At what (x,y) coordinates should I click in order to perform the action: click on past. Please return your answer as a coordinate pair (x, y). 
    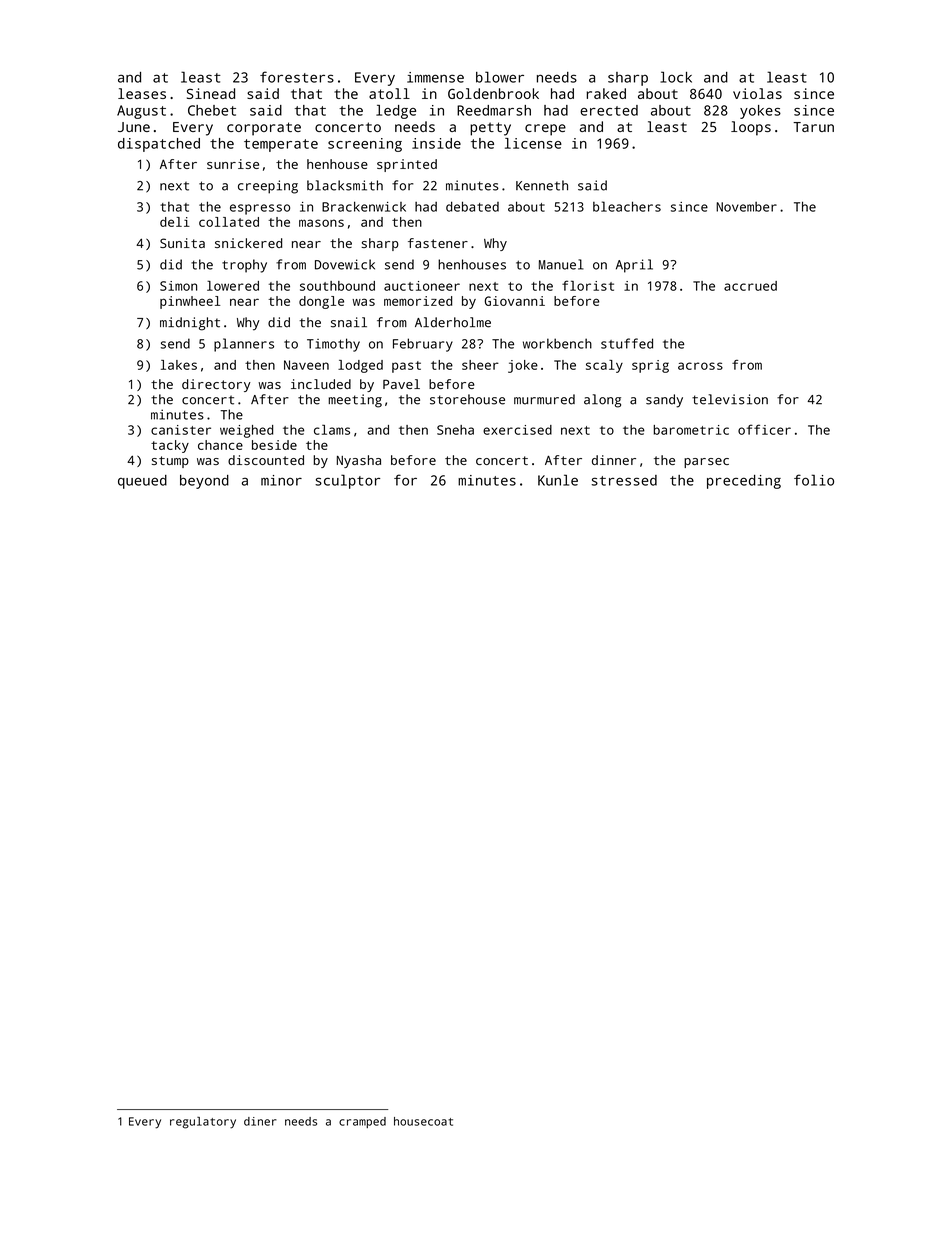
    Looking at the image, I should click on (406, 367).
